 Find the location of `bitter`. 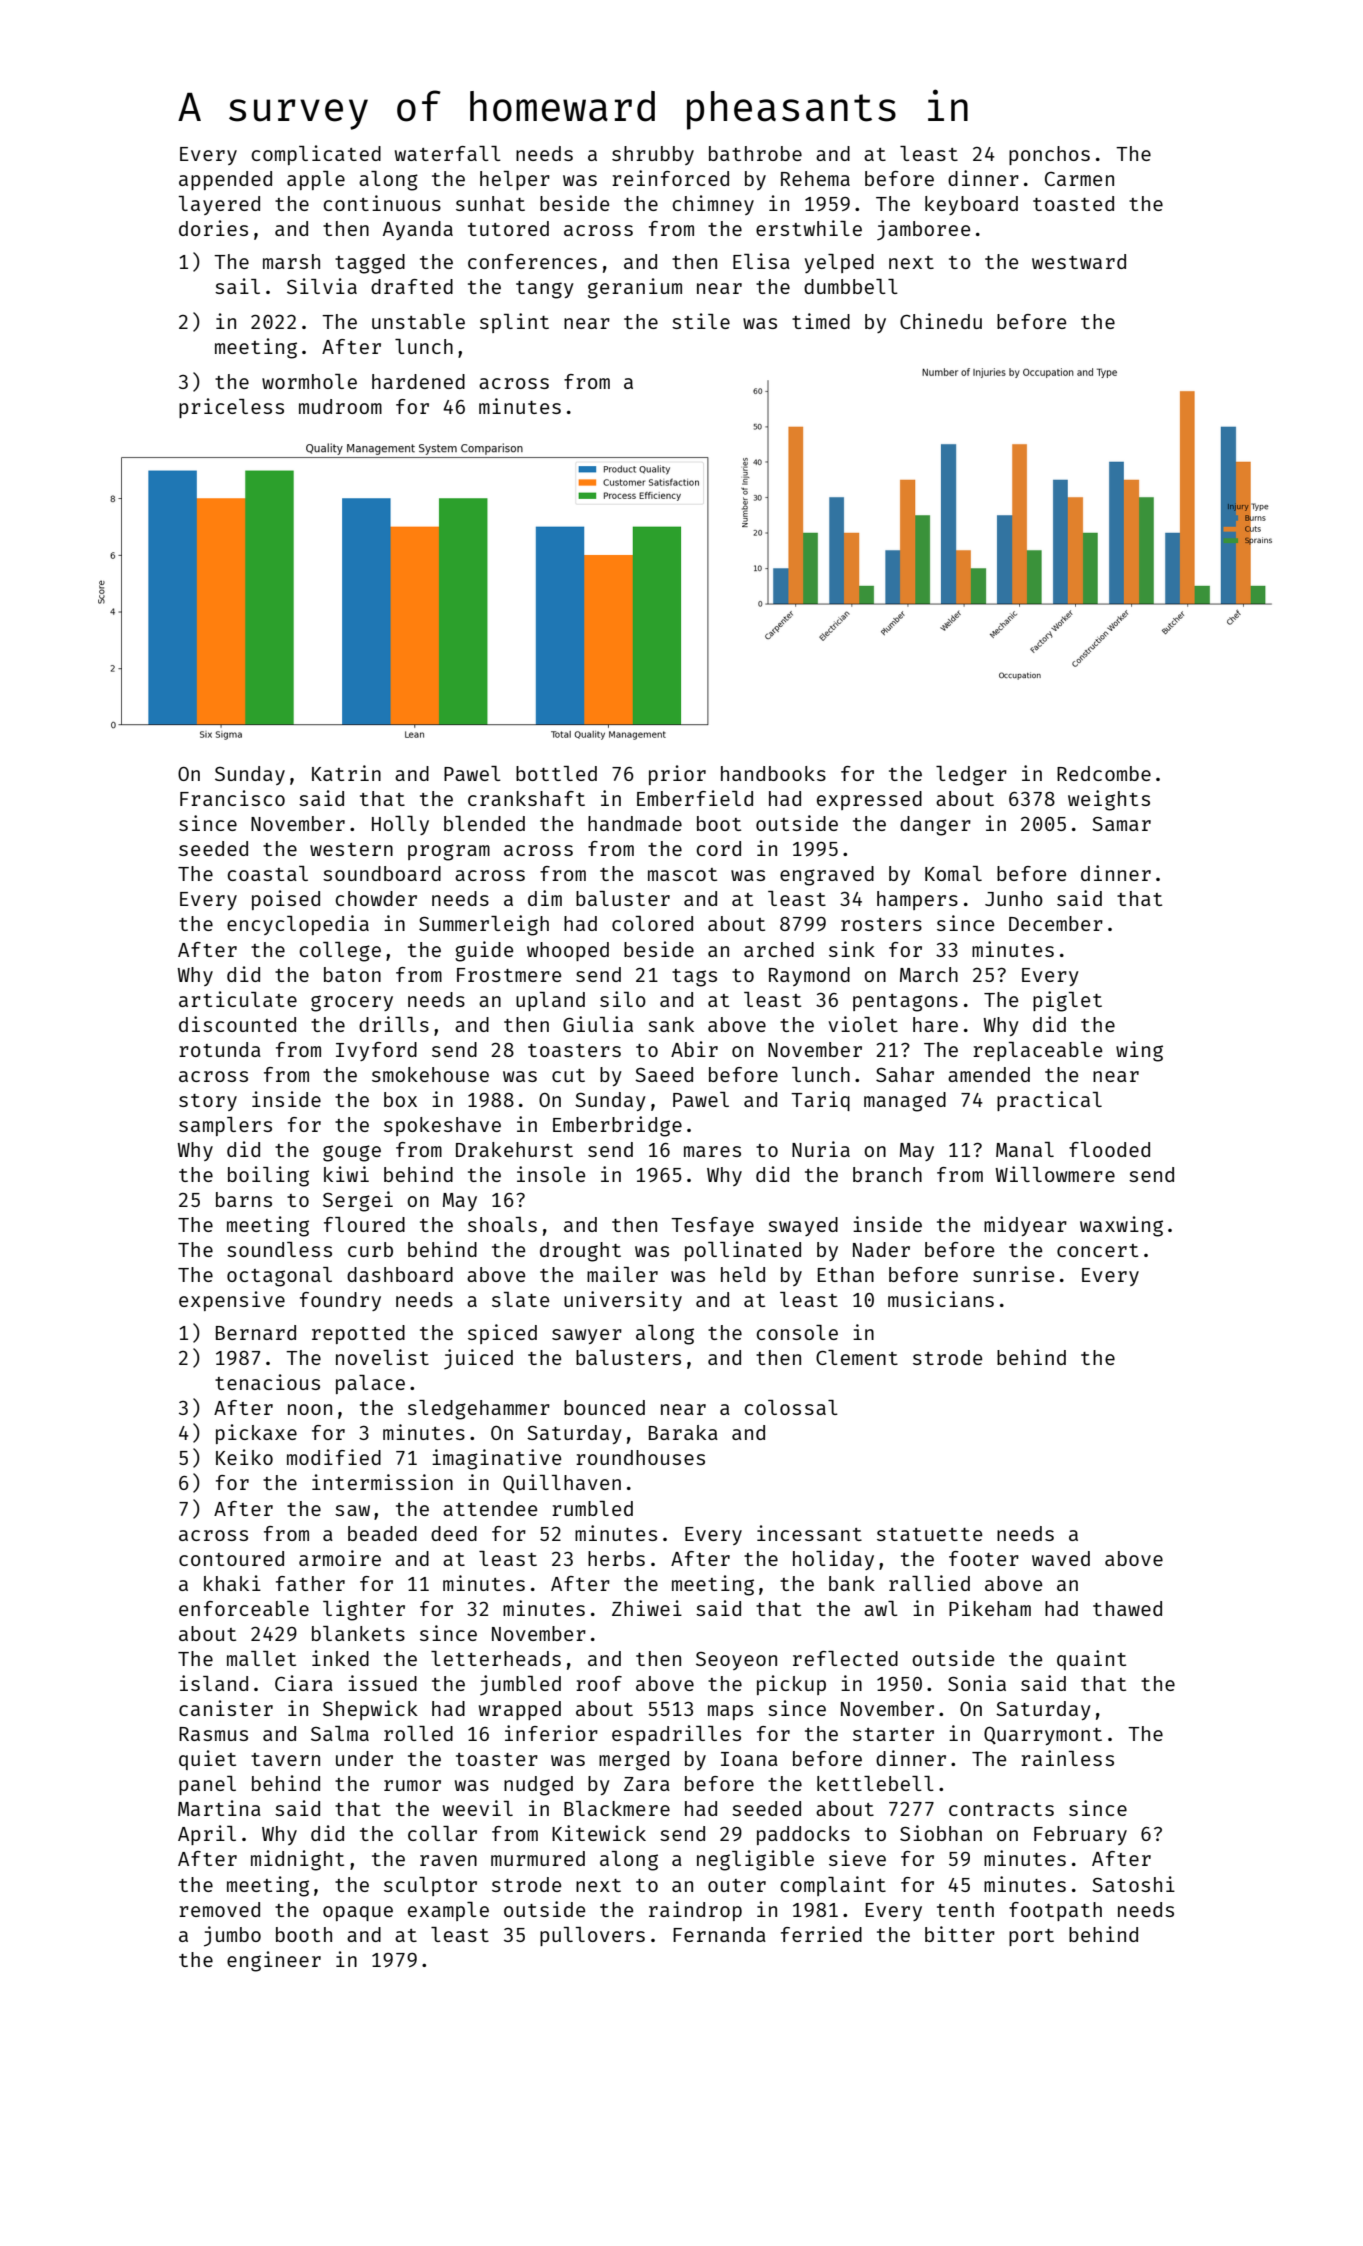

bitter is located at coordinates (960, 1934).
